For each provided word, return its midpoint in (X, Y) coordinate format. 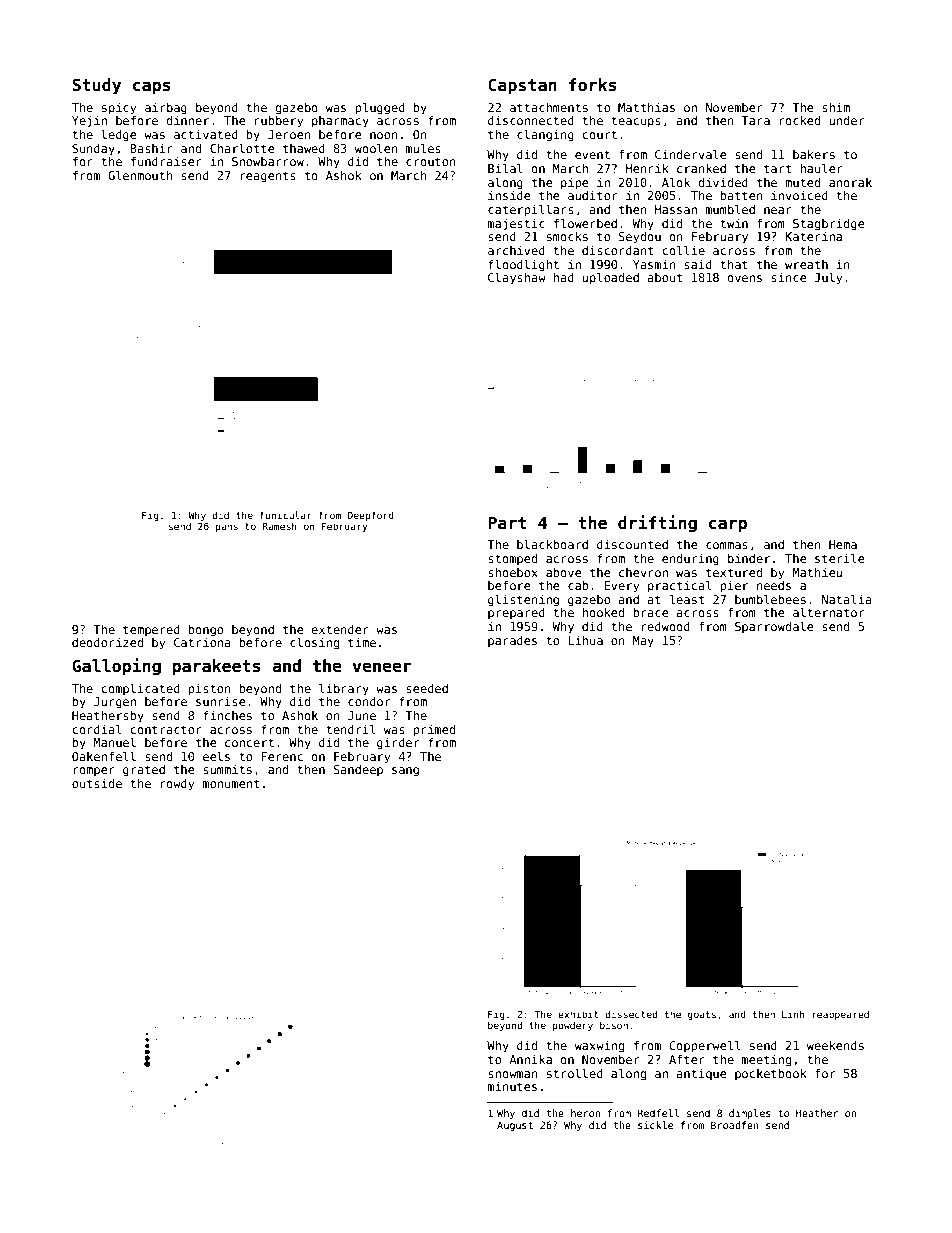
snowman (513, 1074)
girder (398, 744)
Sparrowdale (774, 627)
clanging (545, 135)
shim (836, 107)
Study (96, 86)
